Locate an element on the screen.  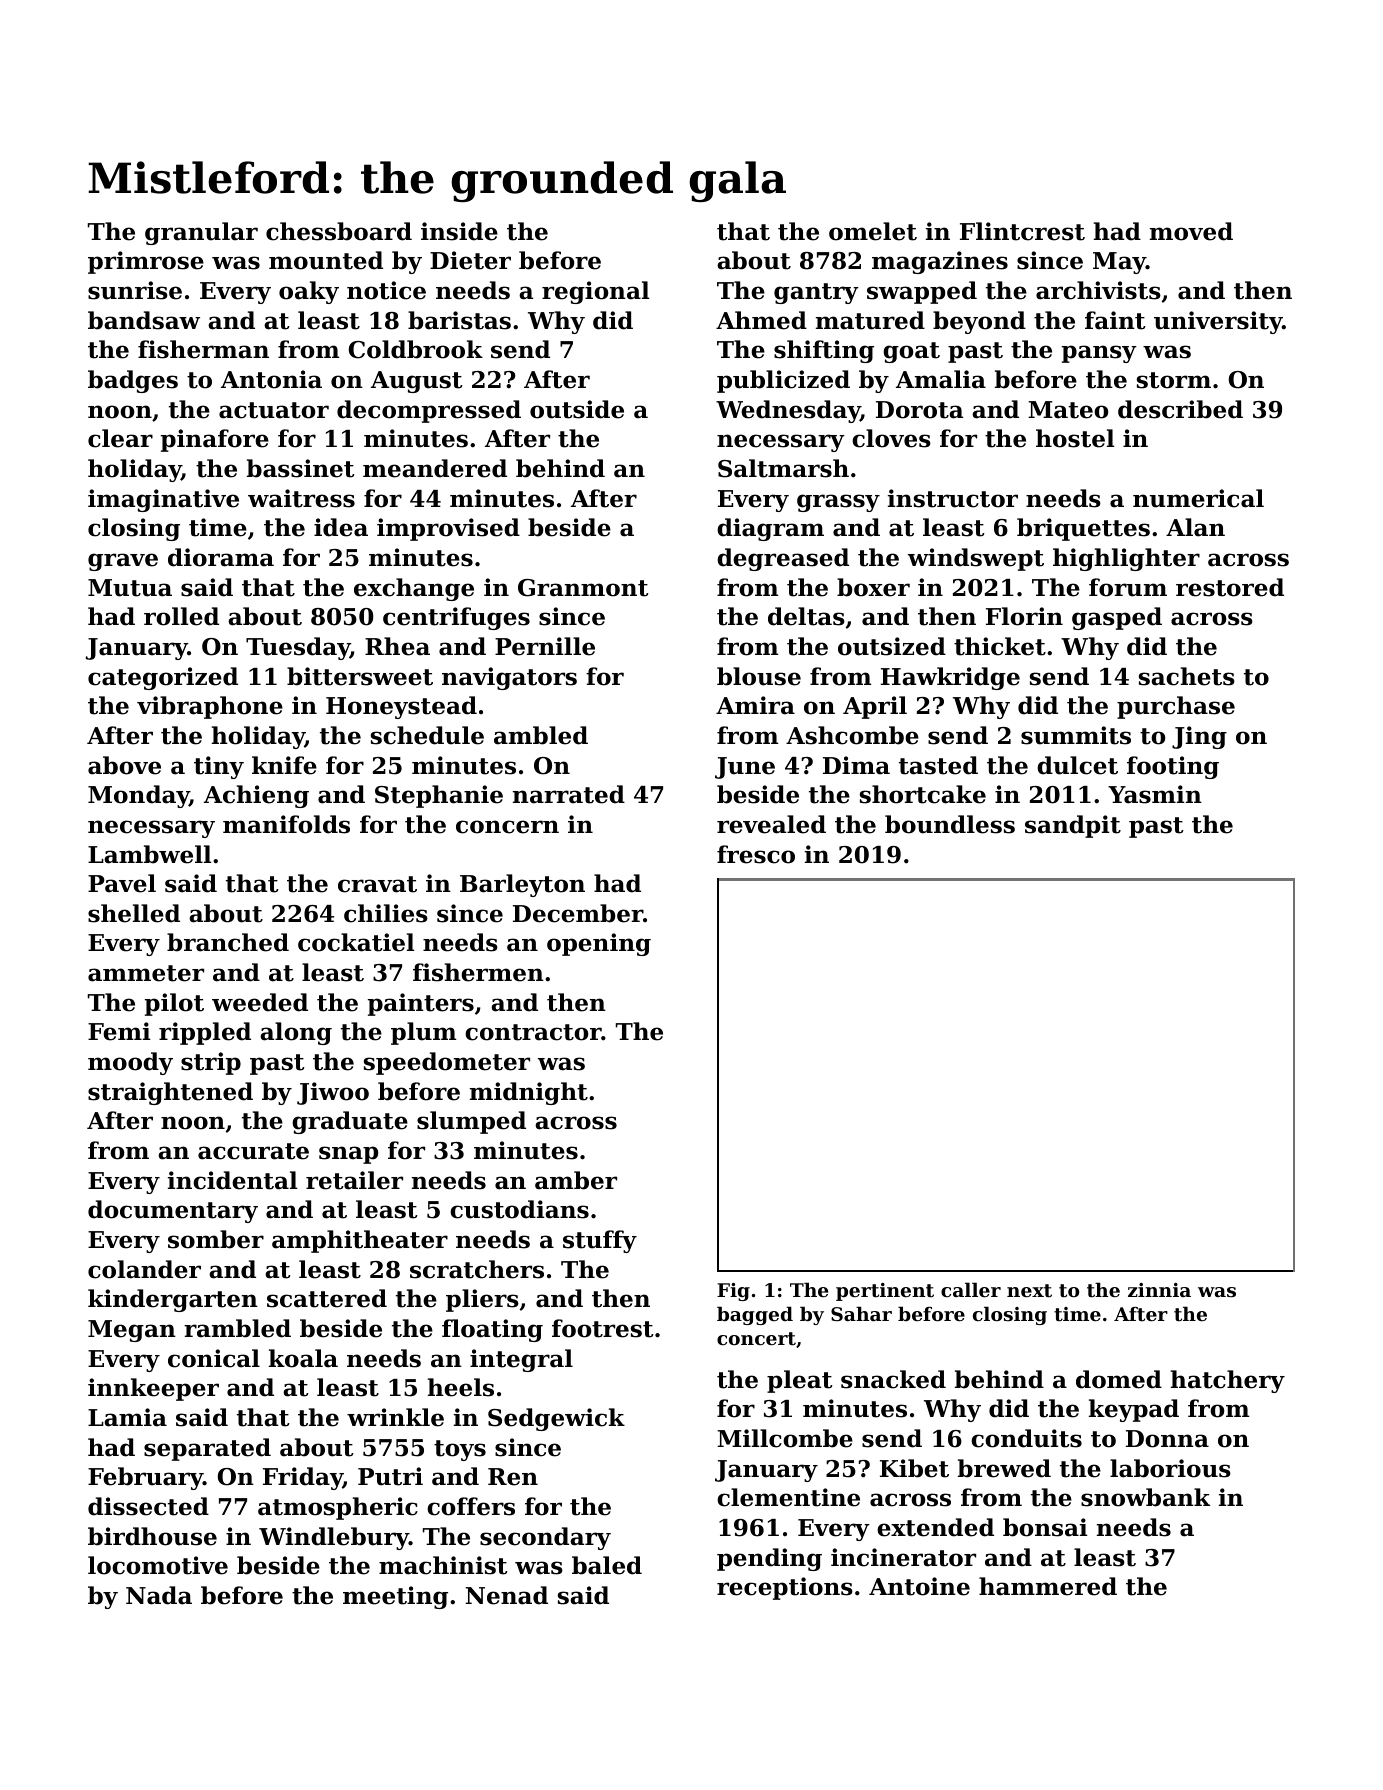
atmospheric is located at coordinates (338, 1508).
